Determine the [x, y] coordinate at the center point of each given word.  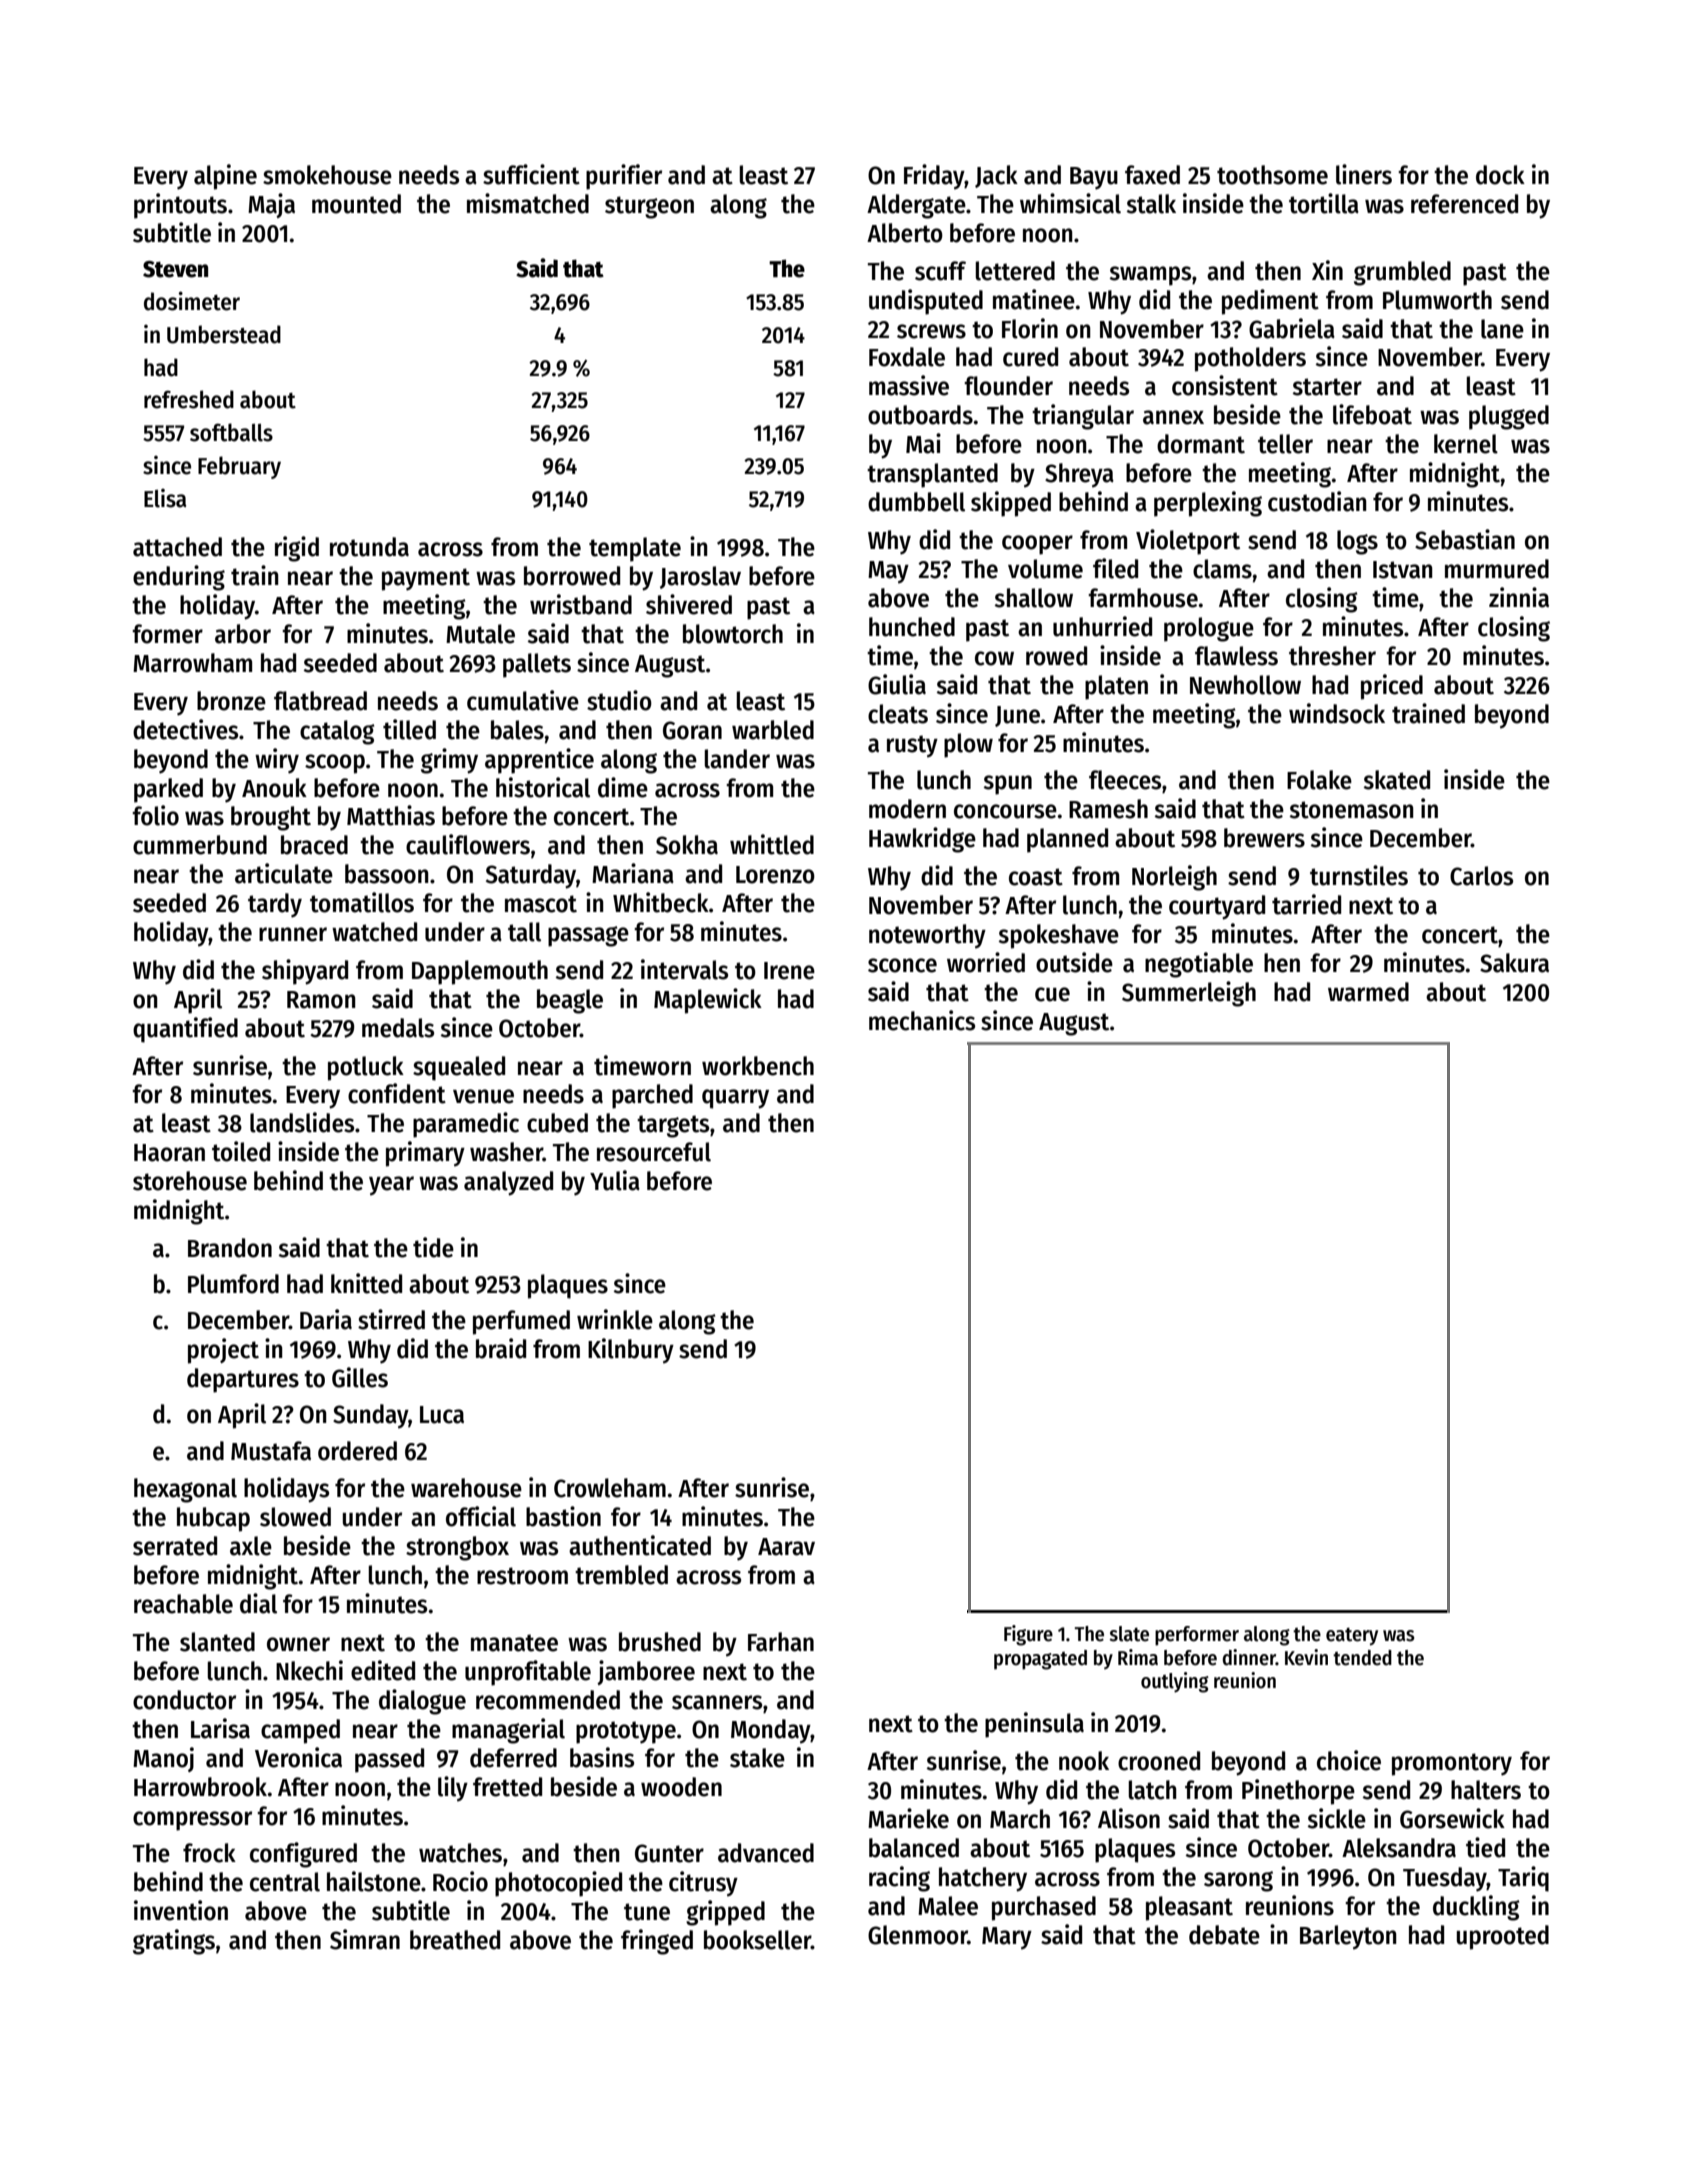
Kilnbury [631, 1351]
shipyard [305, 972]
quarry [735, 1099]
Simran [365, 1939]
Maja [271, 205]
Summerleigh [1189, 994]
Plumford [233, 1284]
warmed [1368, 992]
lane [1502, 329]
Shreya [1079, 475]
